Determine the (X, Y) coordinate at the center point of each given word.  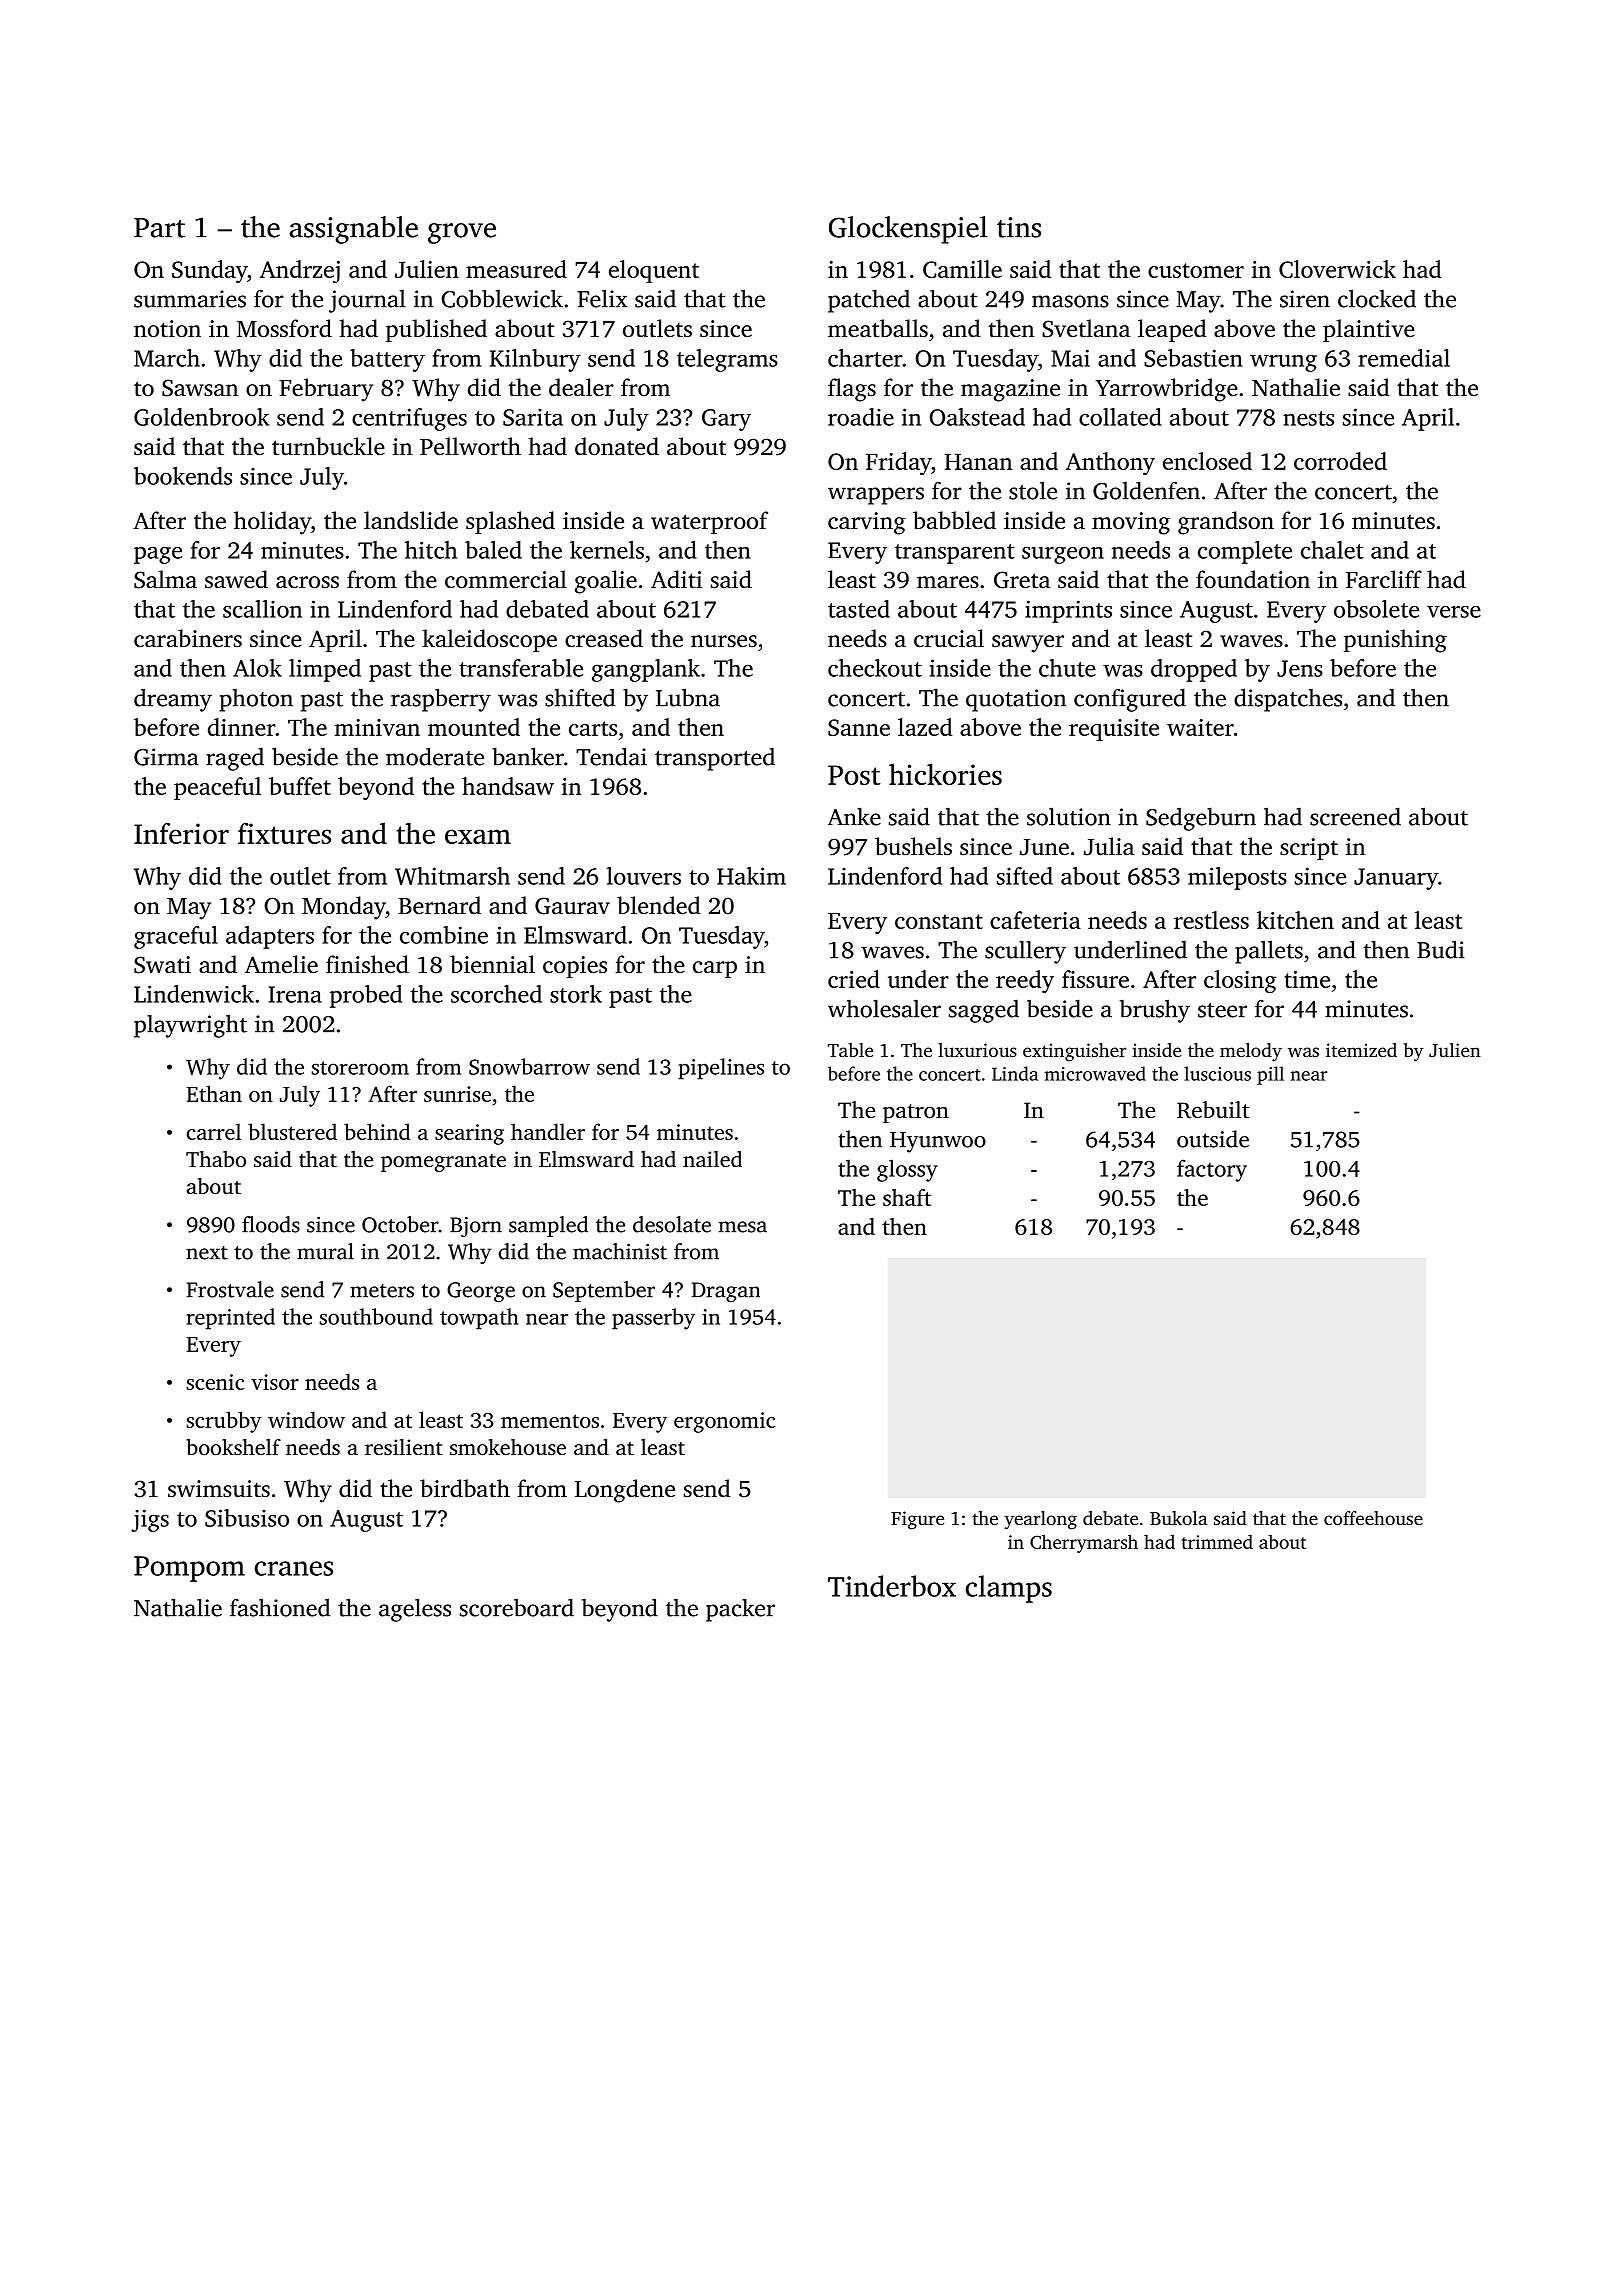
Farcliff (1384, 579)
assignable (354, 230)
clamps (1009, 1589)
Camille (962, 269)
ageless (415, 1610)
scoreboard (517, 1607)
